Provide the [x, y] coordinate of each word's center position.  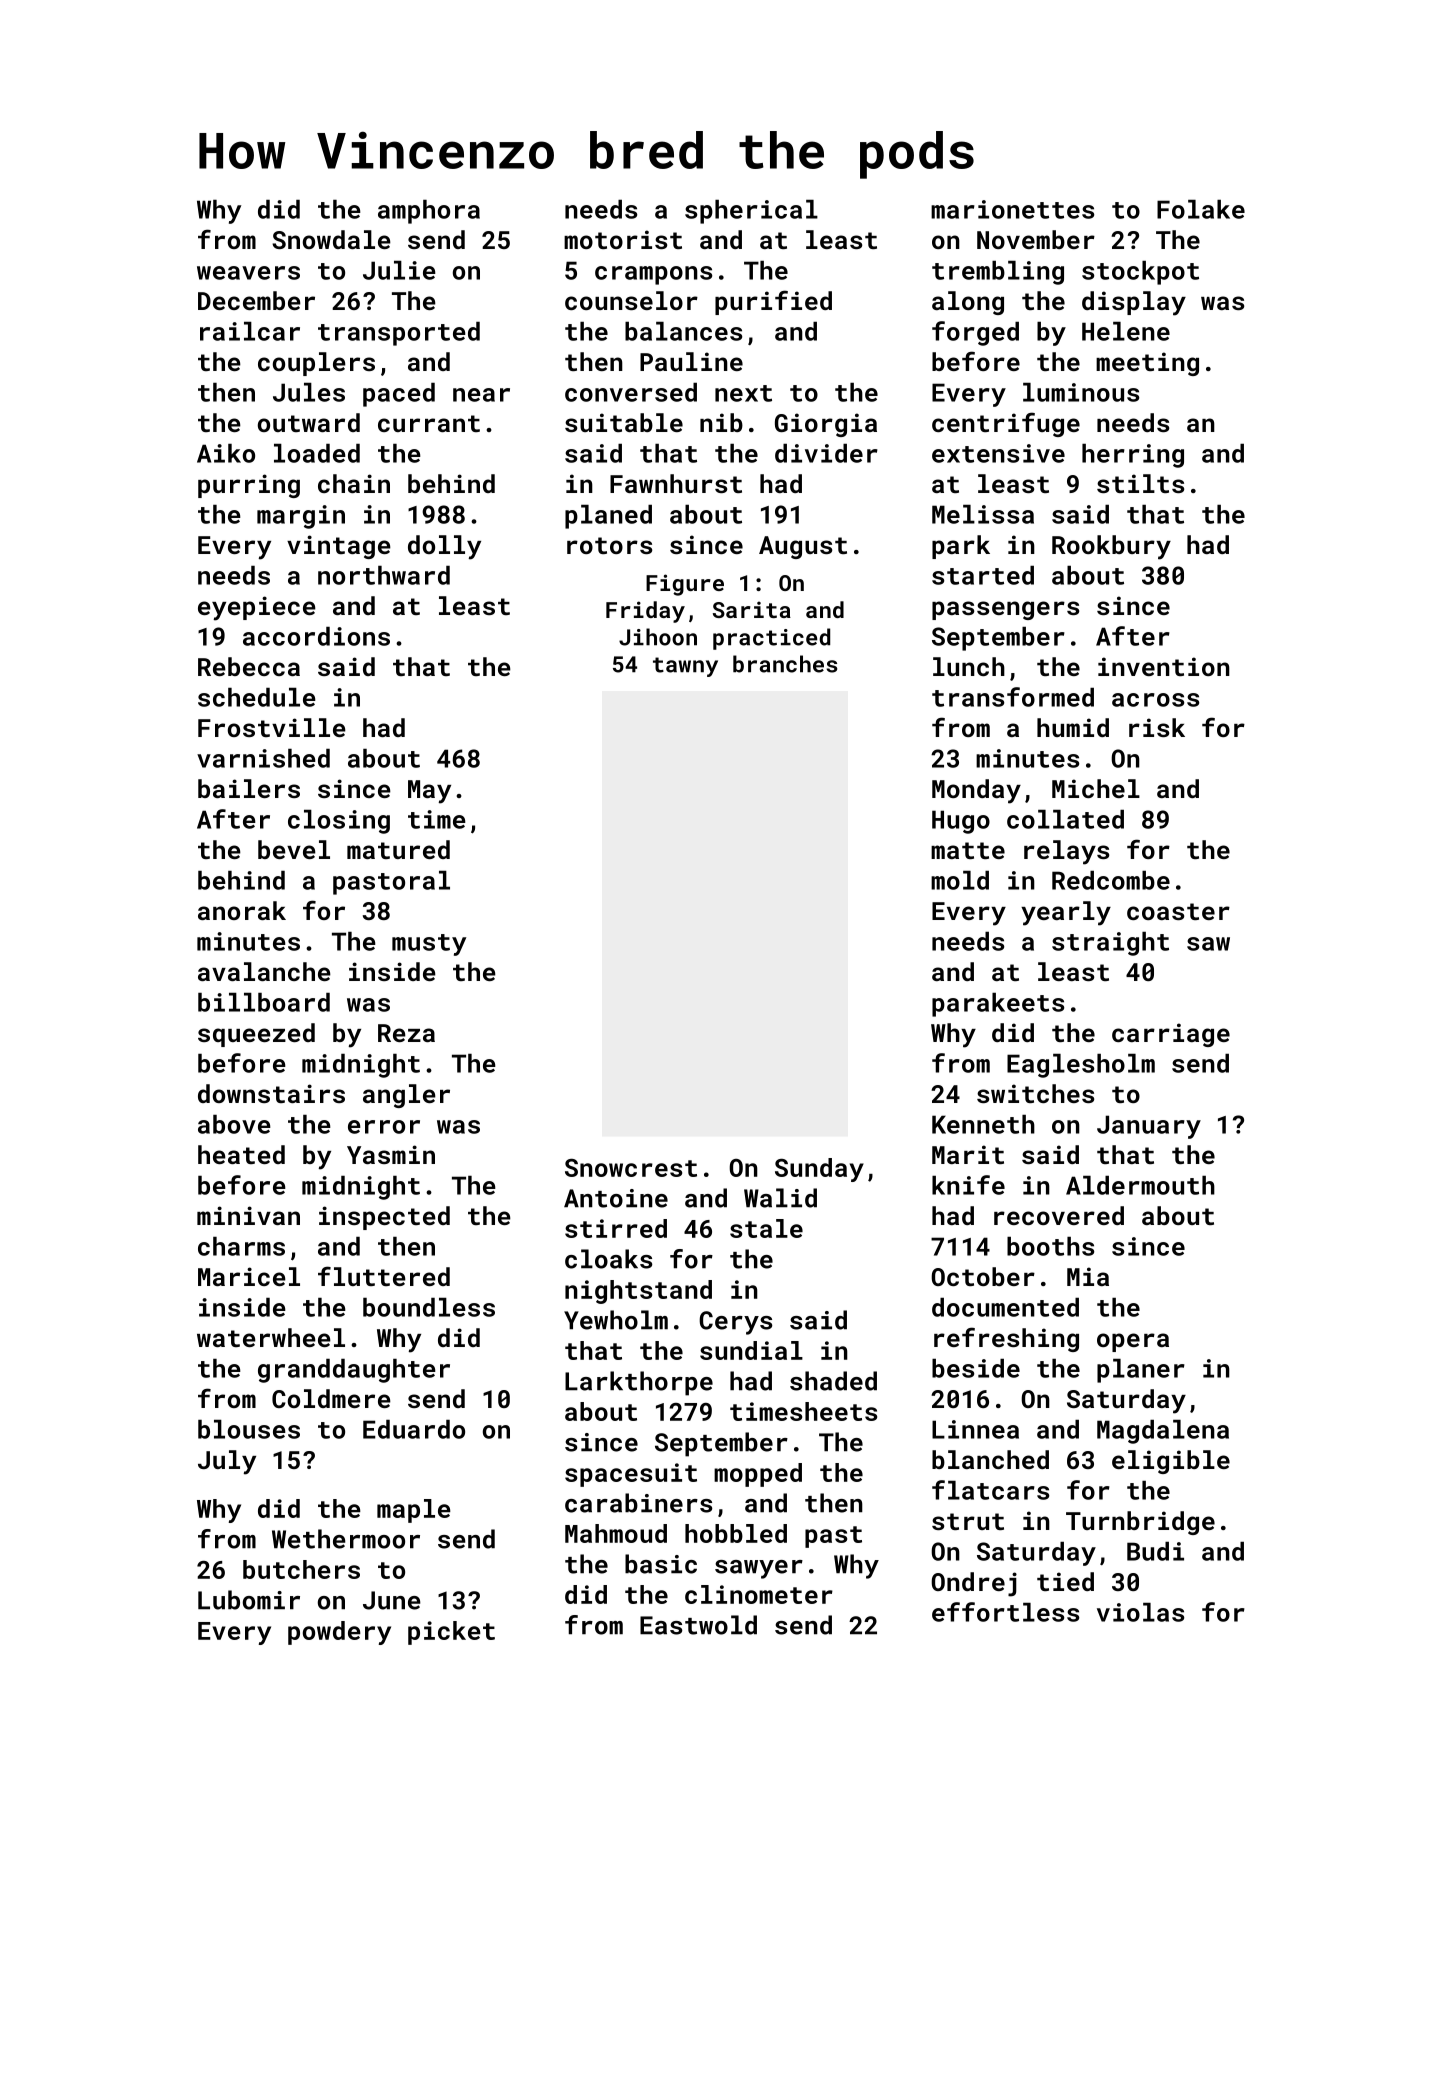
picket [451, 1633]
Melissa [983, 514]
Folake [1201, 209]
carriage [1171, 1035]
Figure [685, 585]
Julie [399, 270]
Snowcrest [631, 1168]
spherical [751, 212]
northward [384, 575]
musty [429, 945]
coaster [1178, 911]
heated [241, 1154]
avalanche [264, 971]
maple [414, 1511]
